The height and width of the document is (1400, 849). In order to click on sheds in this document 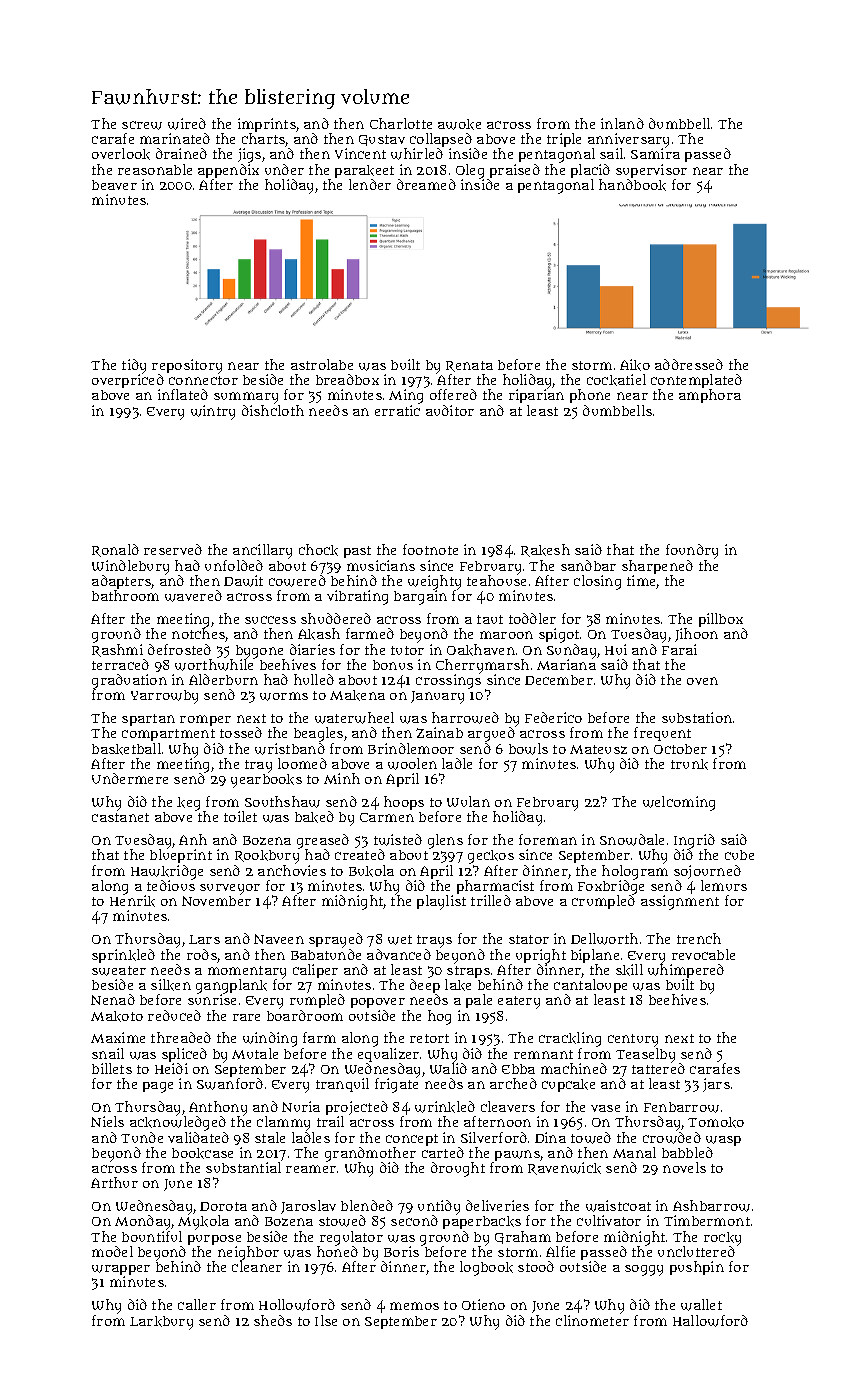, I will do `click(273, 1320)`.
